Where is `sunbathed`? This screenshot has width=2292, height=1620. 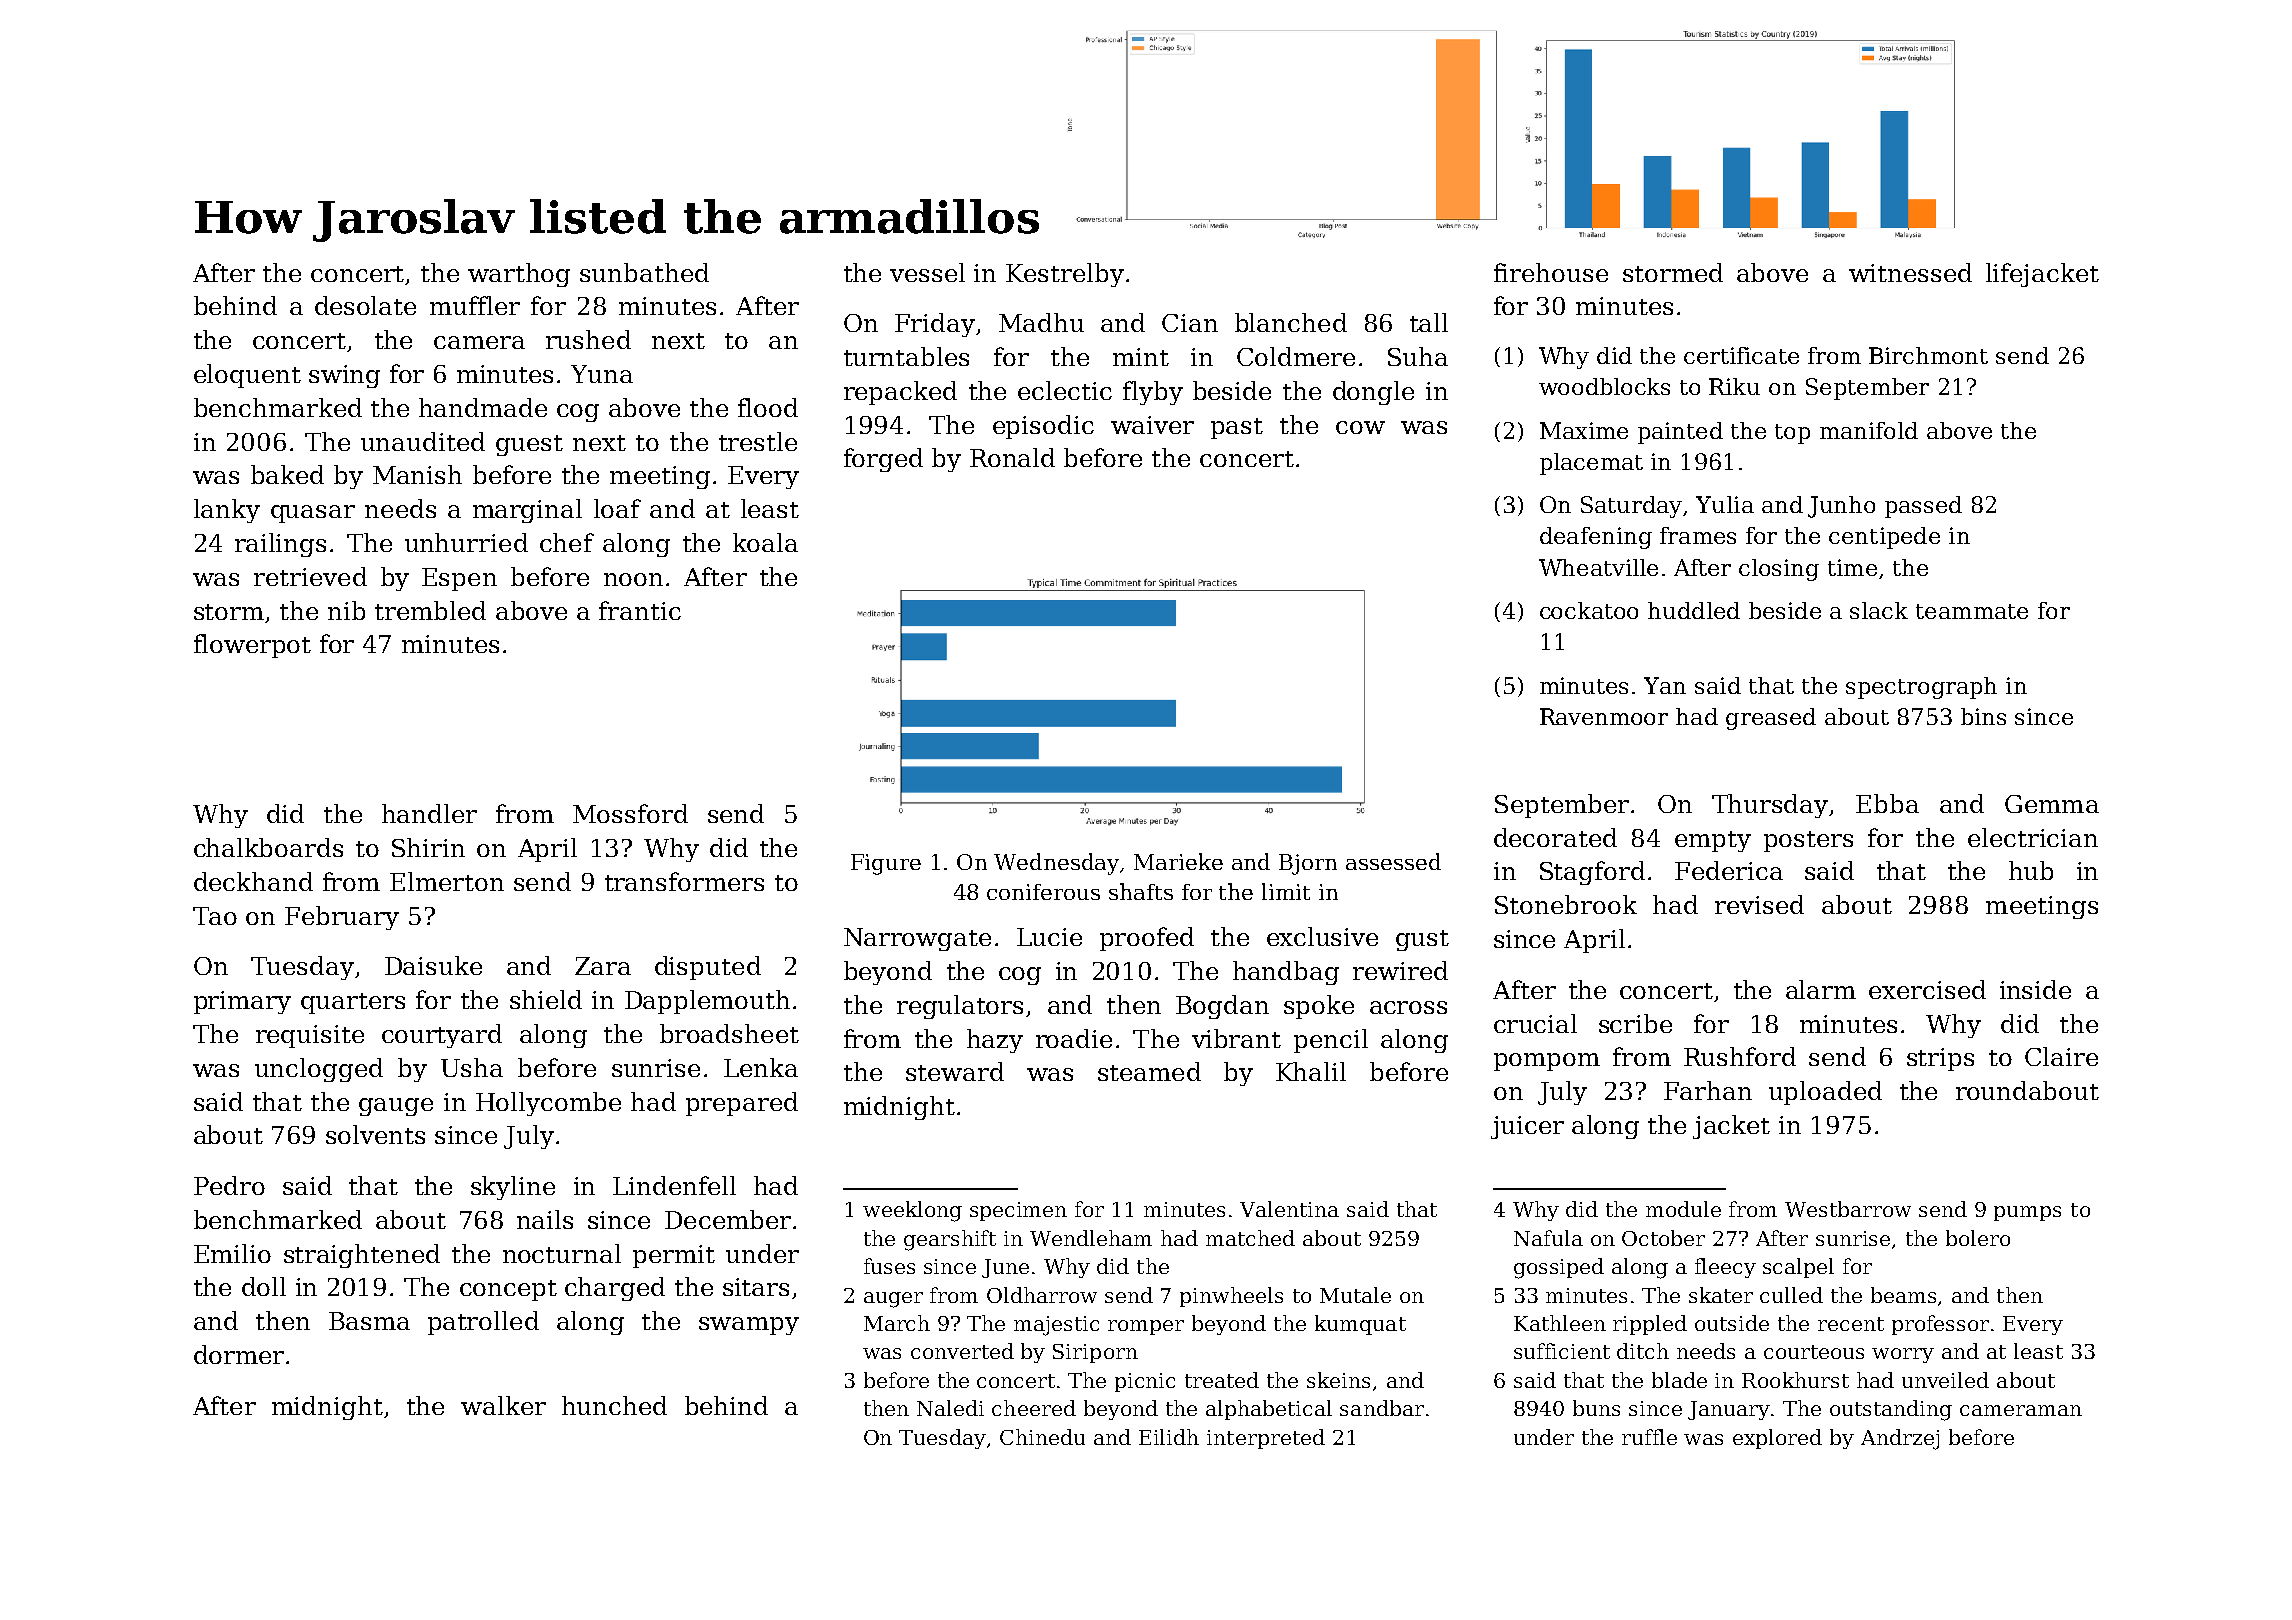
sunbathed is located at coordinates (644, 272).
